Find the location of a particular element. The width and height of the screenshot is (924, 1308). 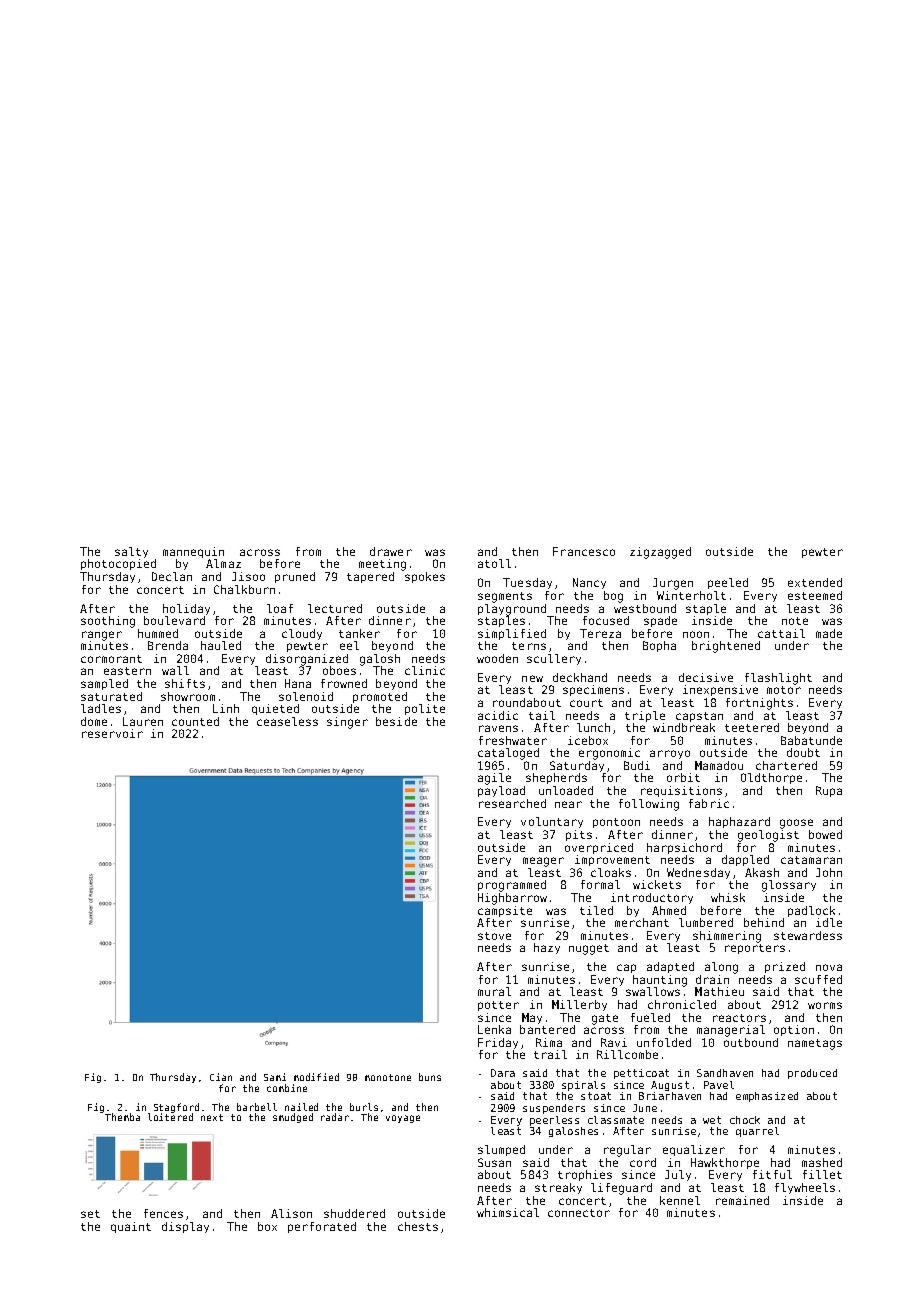

mural is located at coordinates (494, 991).
